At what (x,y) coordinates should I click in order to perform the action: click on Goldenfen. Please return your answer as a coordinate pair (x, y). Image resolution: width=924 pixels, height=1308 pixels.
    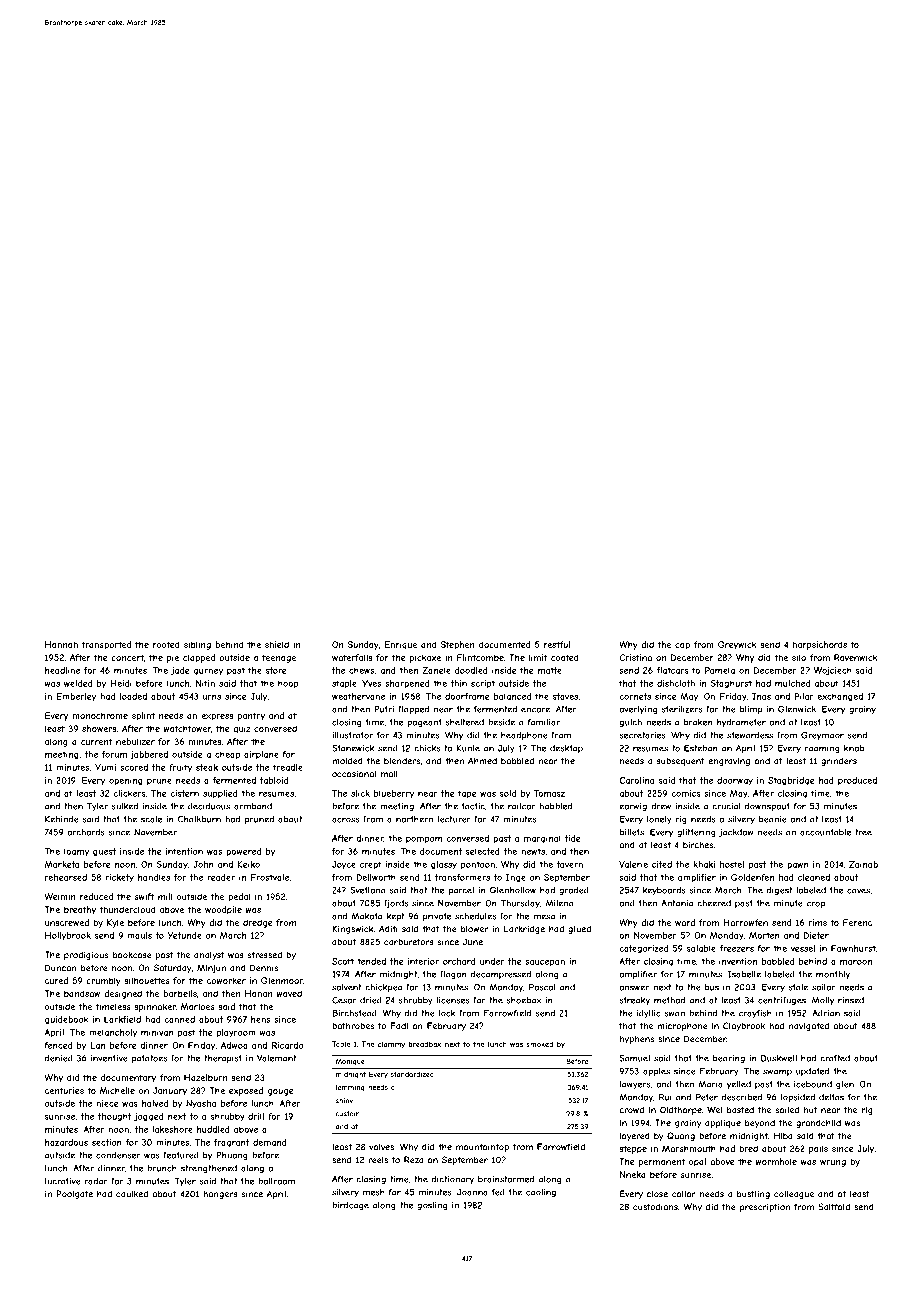
    Looking at the image, I should click on (752, 877).
